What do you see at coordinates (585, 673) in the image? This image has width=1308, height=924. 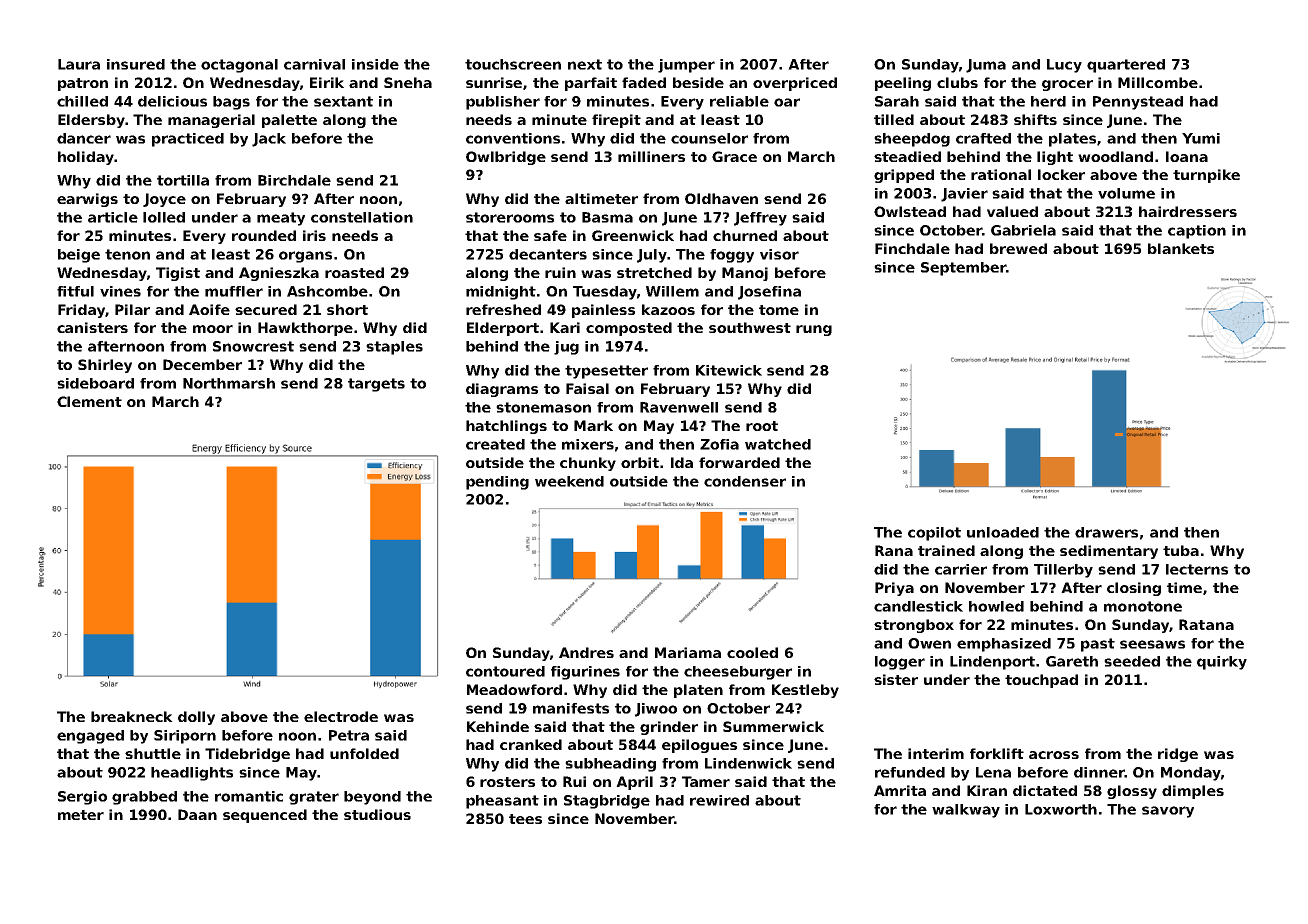 I see `figurines` at bounding box center [585, 673].
